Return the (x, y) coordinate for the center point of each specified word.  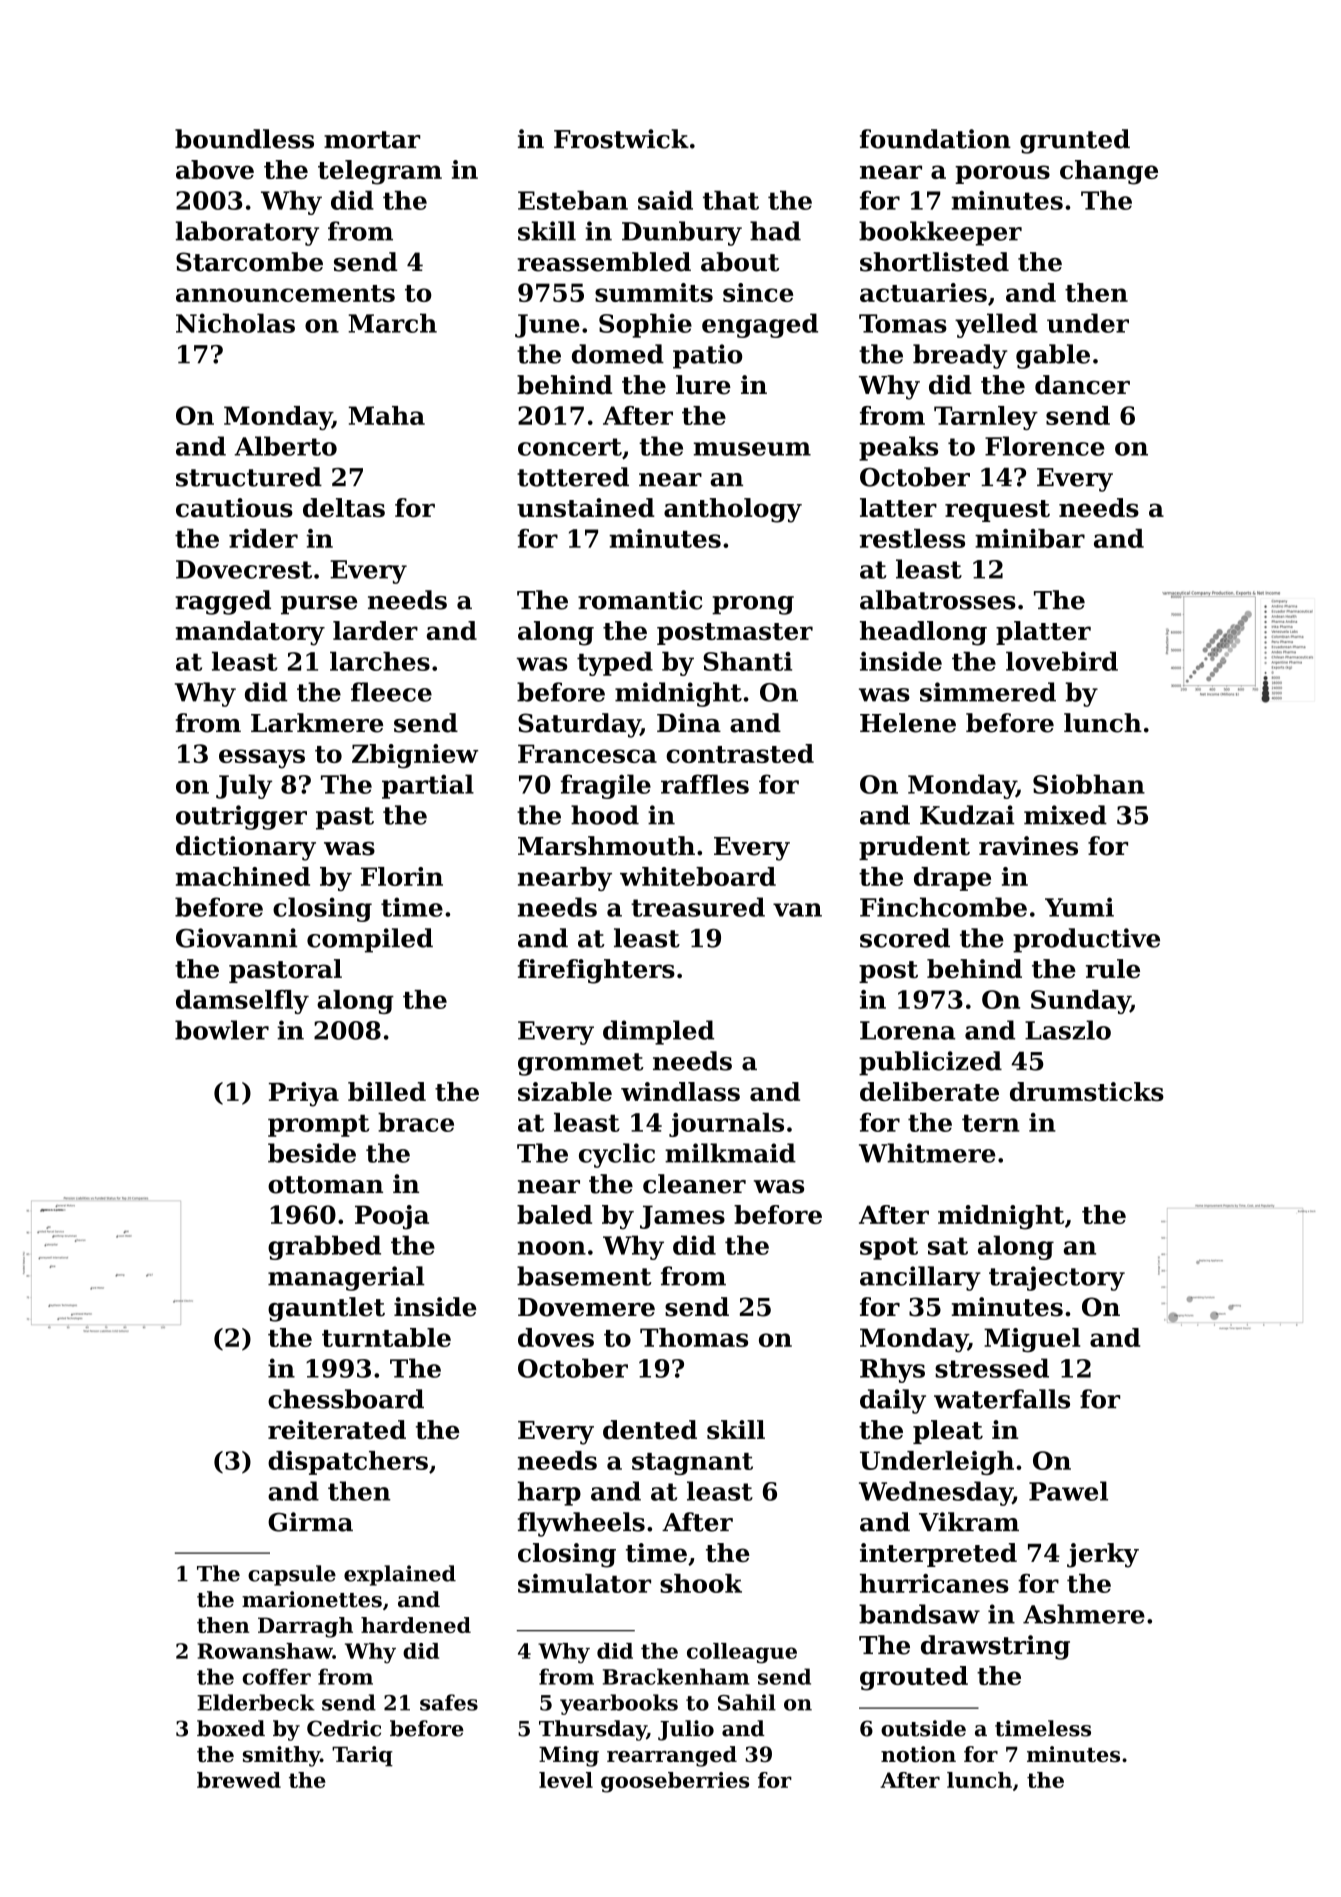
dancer (1082, 385)
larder (375, 630)
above (215, 169)
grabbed (324, 1247)
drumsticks (1087, 1091)
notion (918, 1754)
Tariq (362, 1756)
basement (584, 1276)
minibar (1030, 538)
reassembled (604, 262)
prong (753, 605)
